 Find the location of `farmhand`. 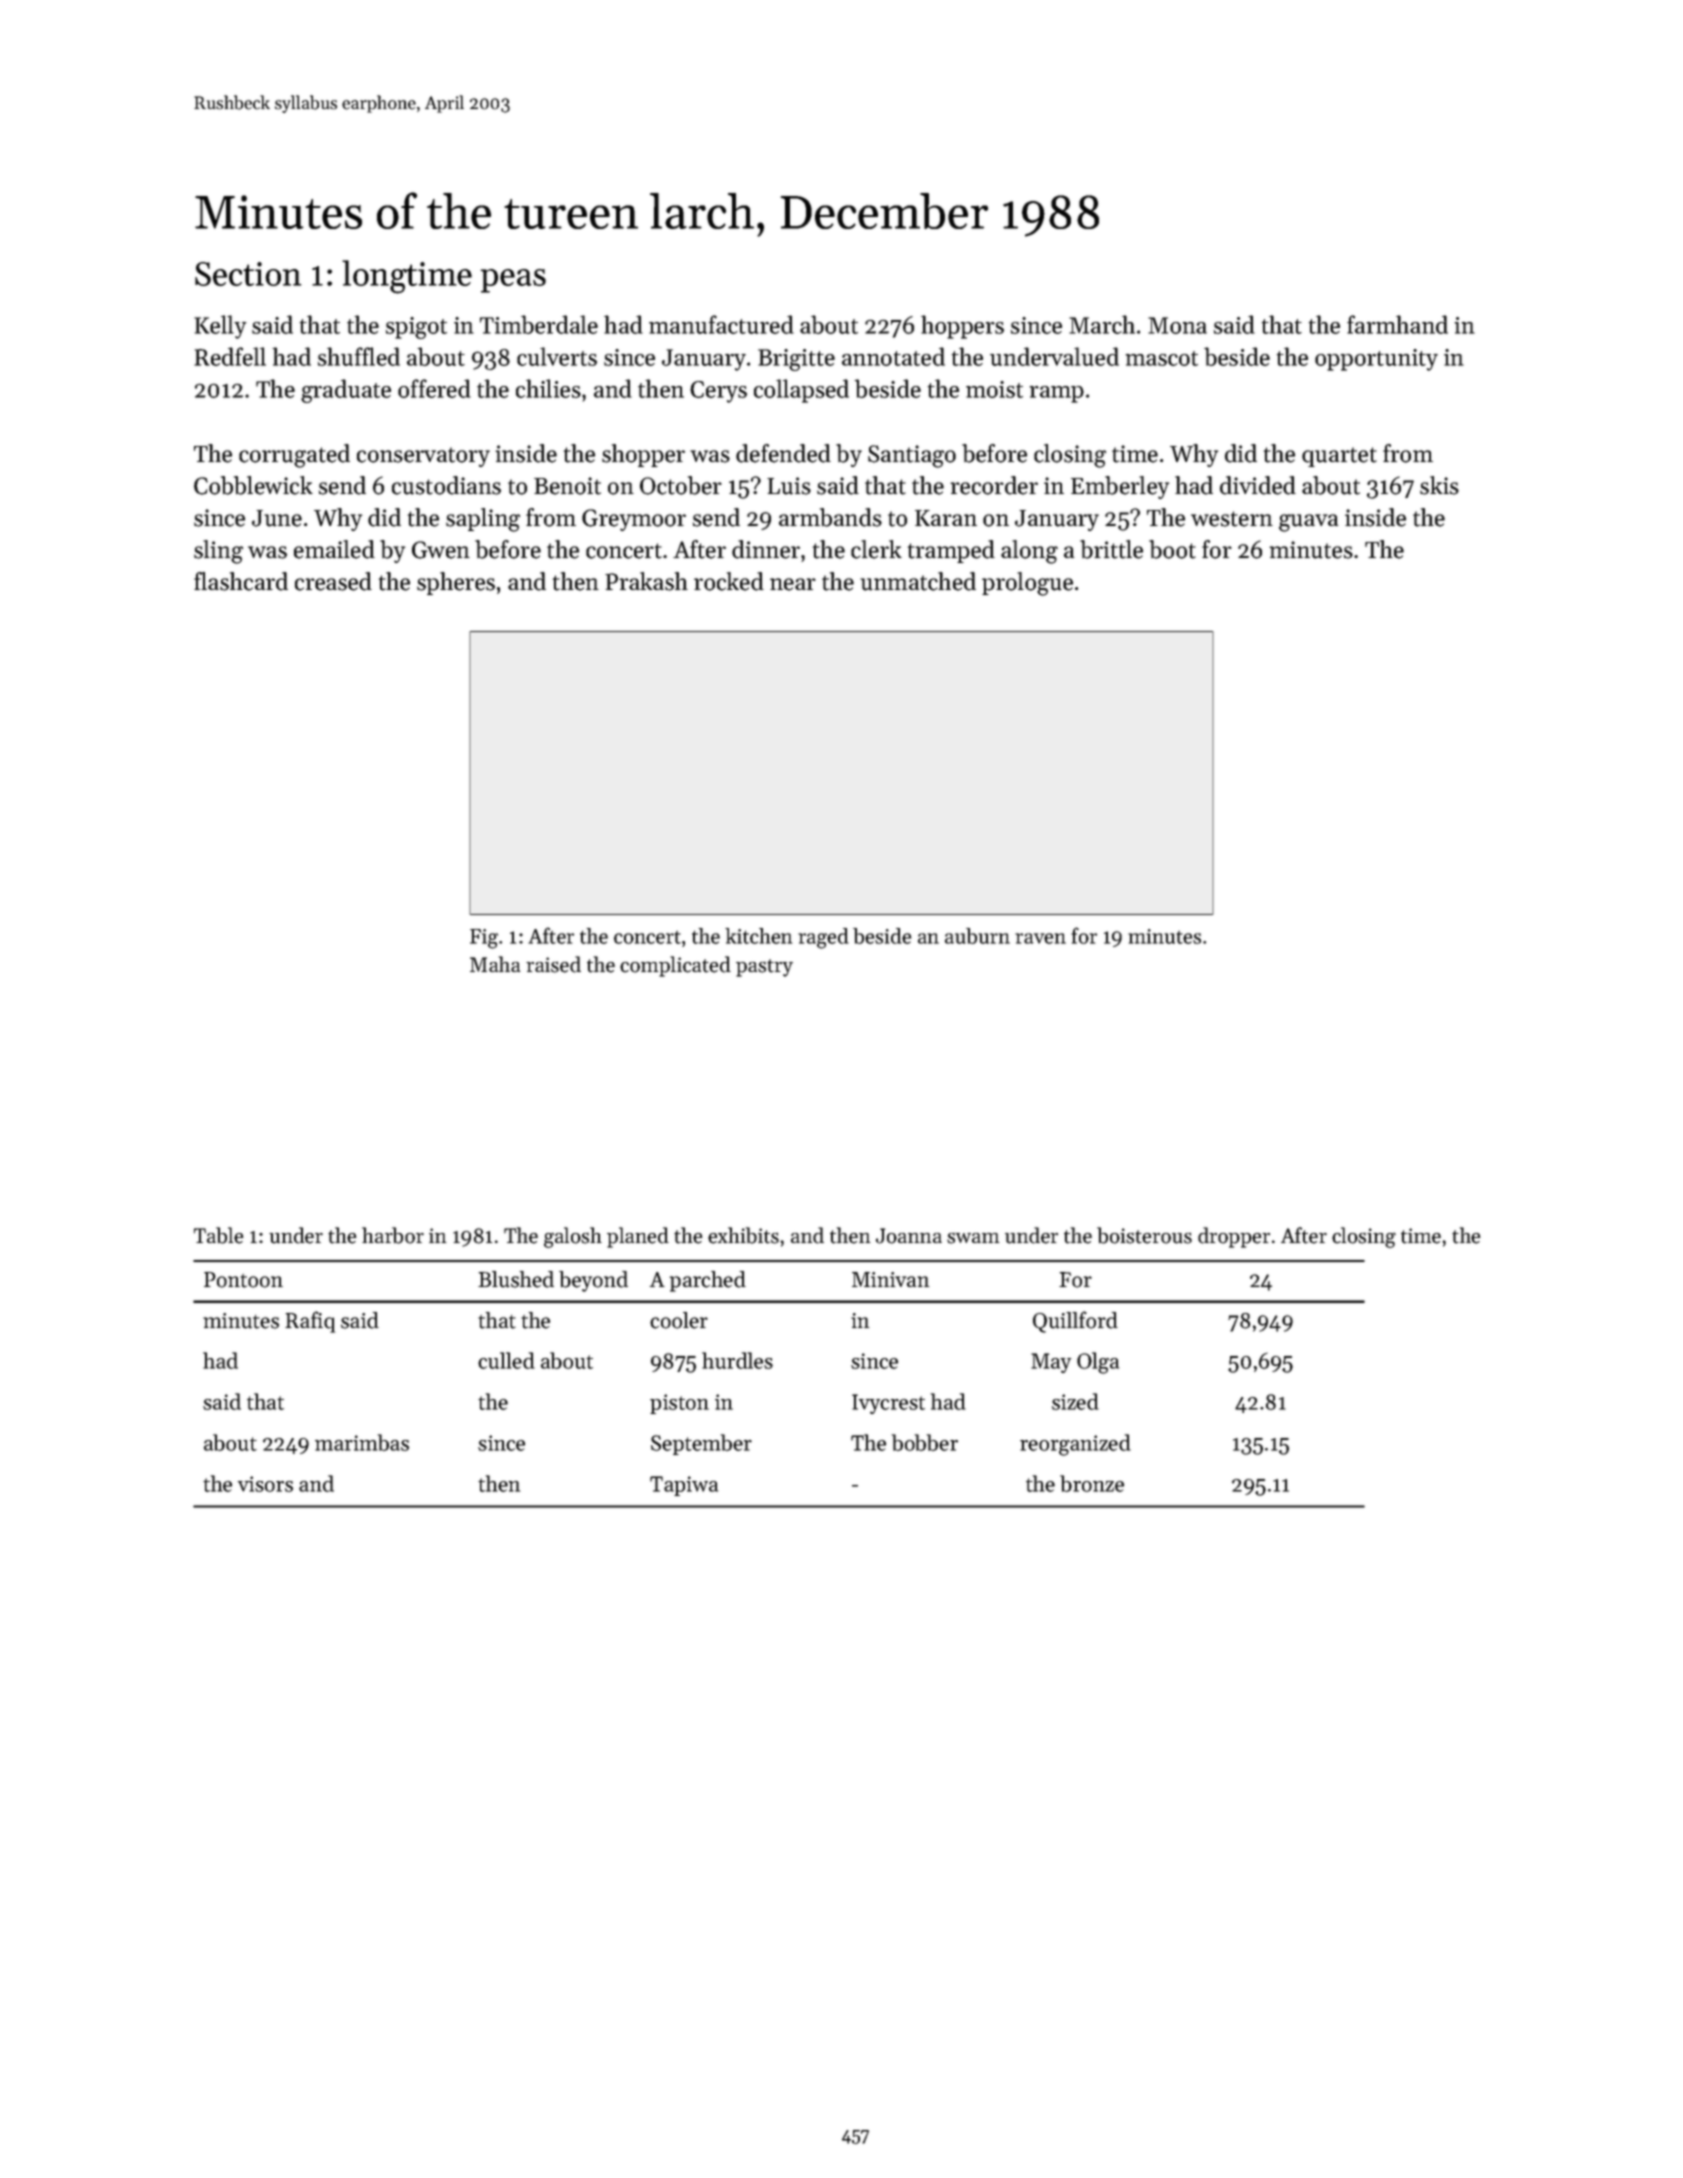

farmhand is located at coordinates (1397, 324).
